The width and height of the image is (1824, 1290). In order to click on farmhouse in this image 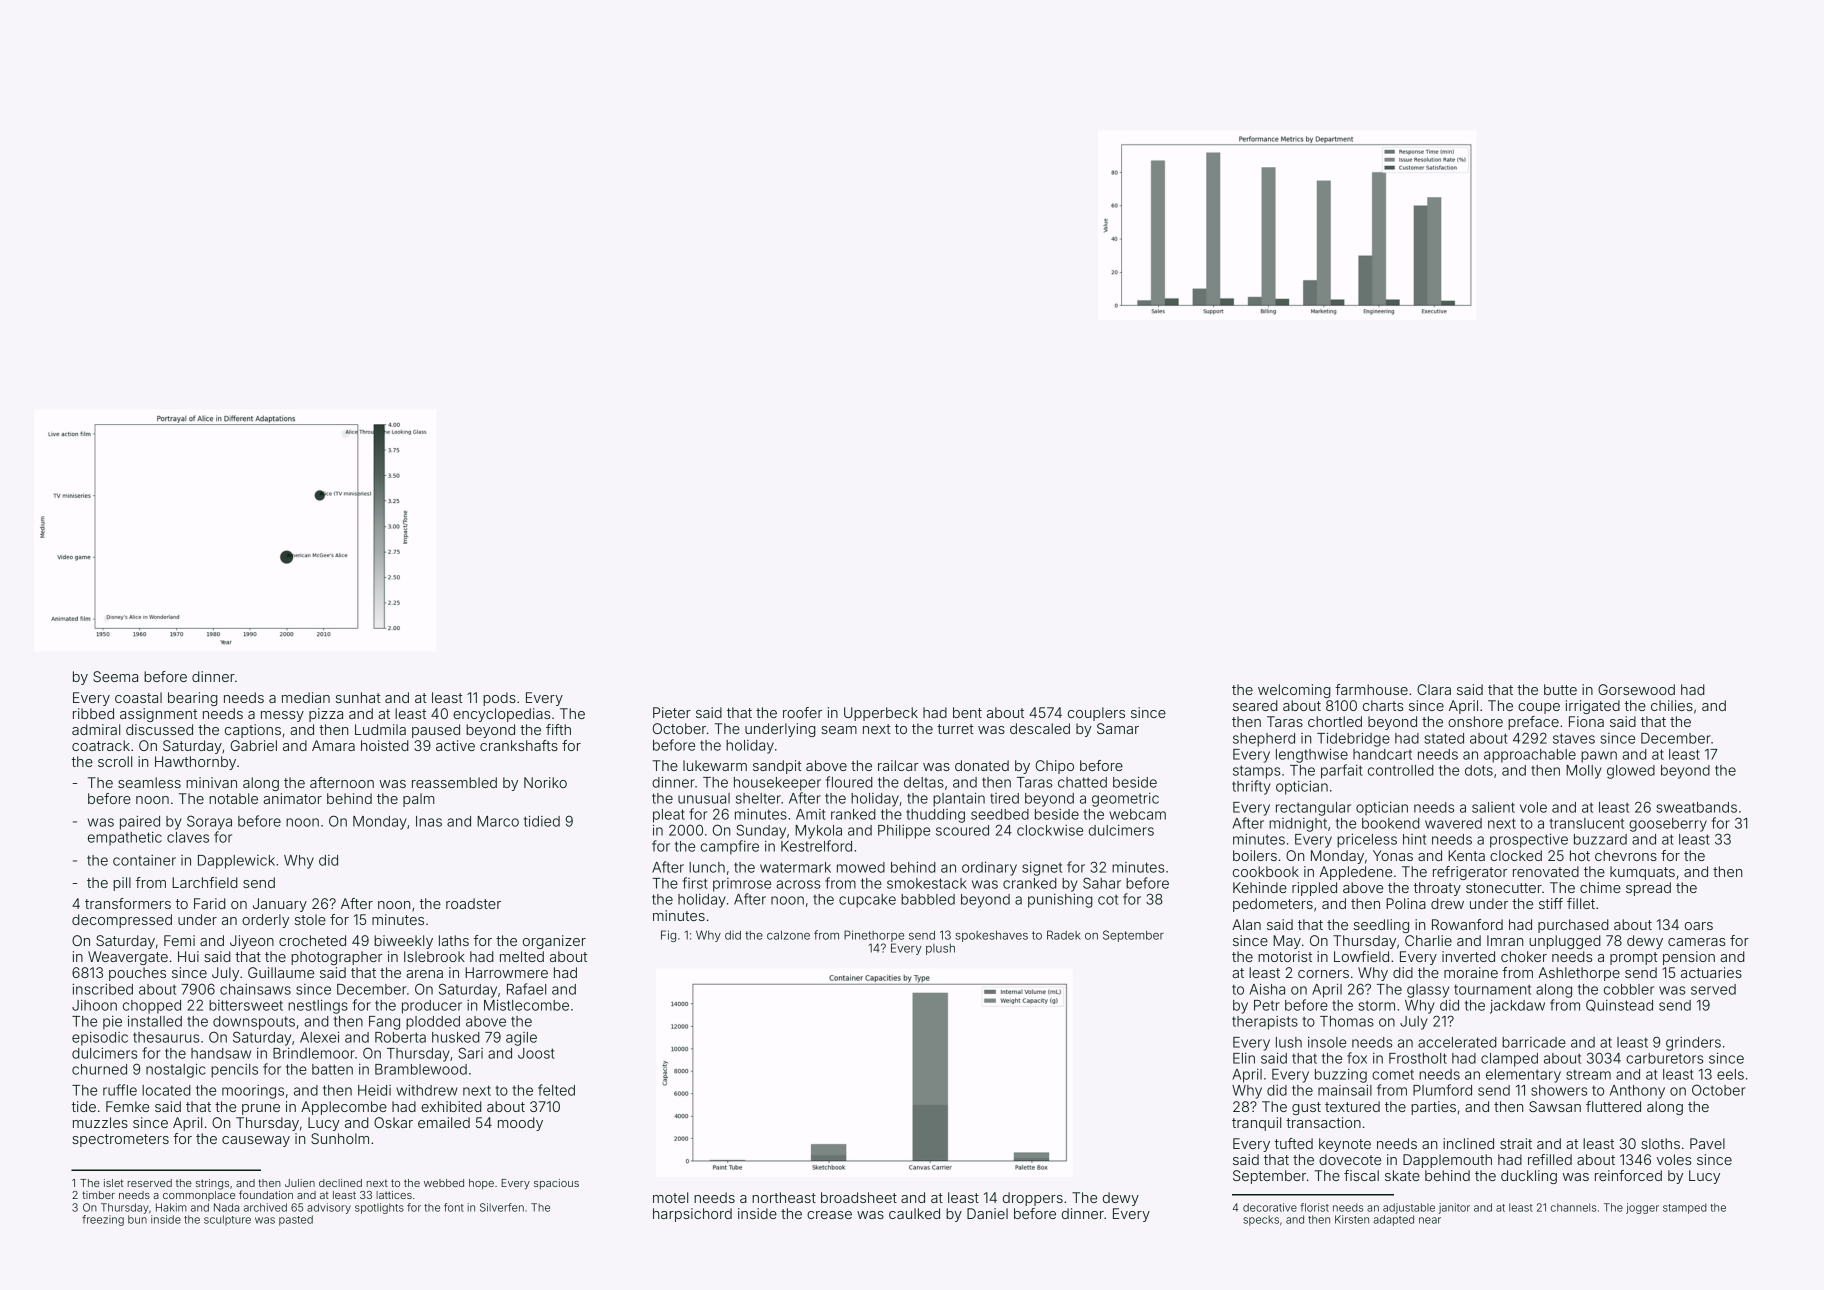, I will do `click(1371, 689)`.
